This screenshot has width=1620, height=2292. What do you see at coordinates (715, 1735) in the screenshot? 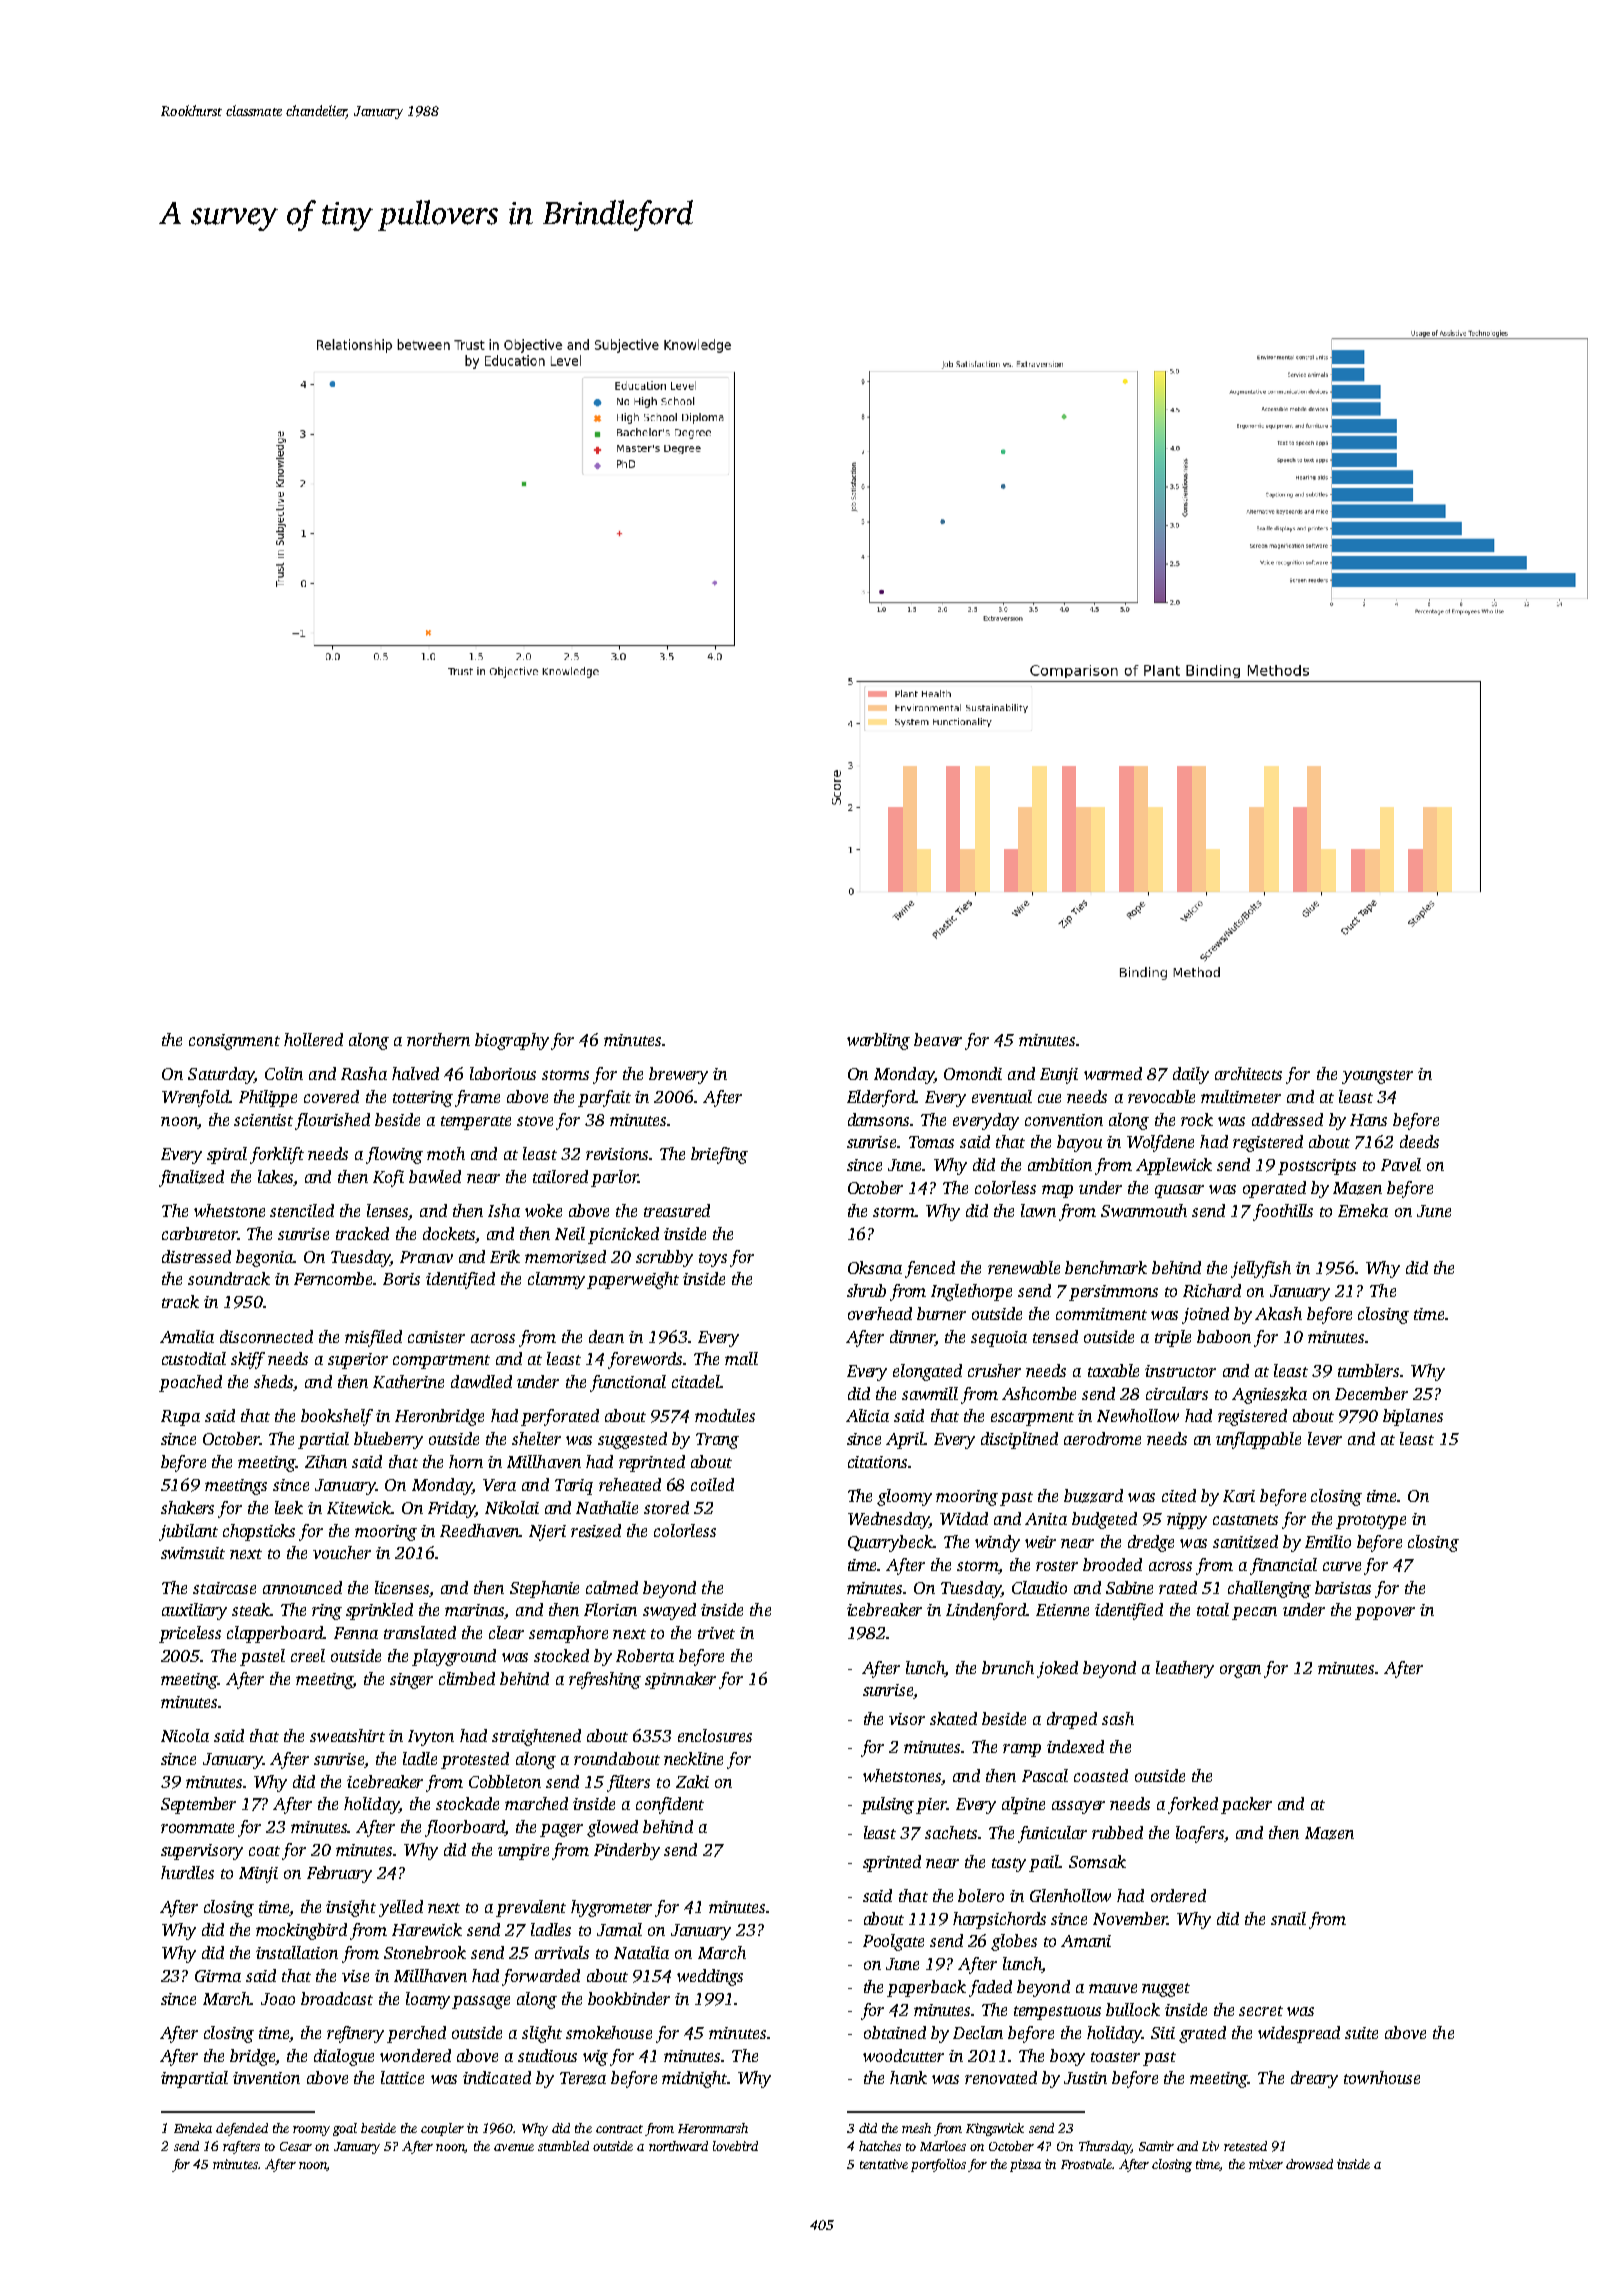
I see `enclosures` at bounding box center [715, 1735].
